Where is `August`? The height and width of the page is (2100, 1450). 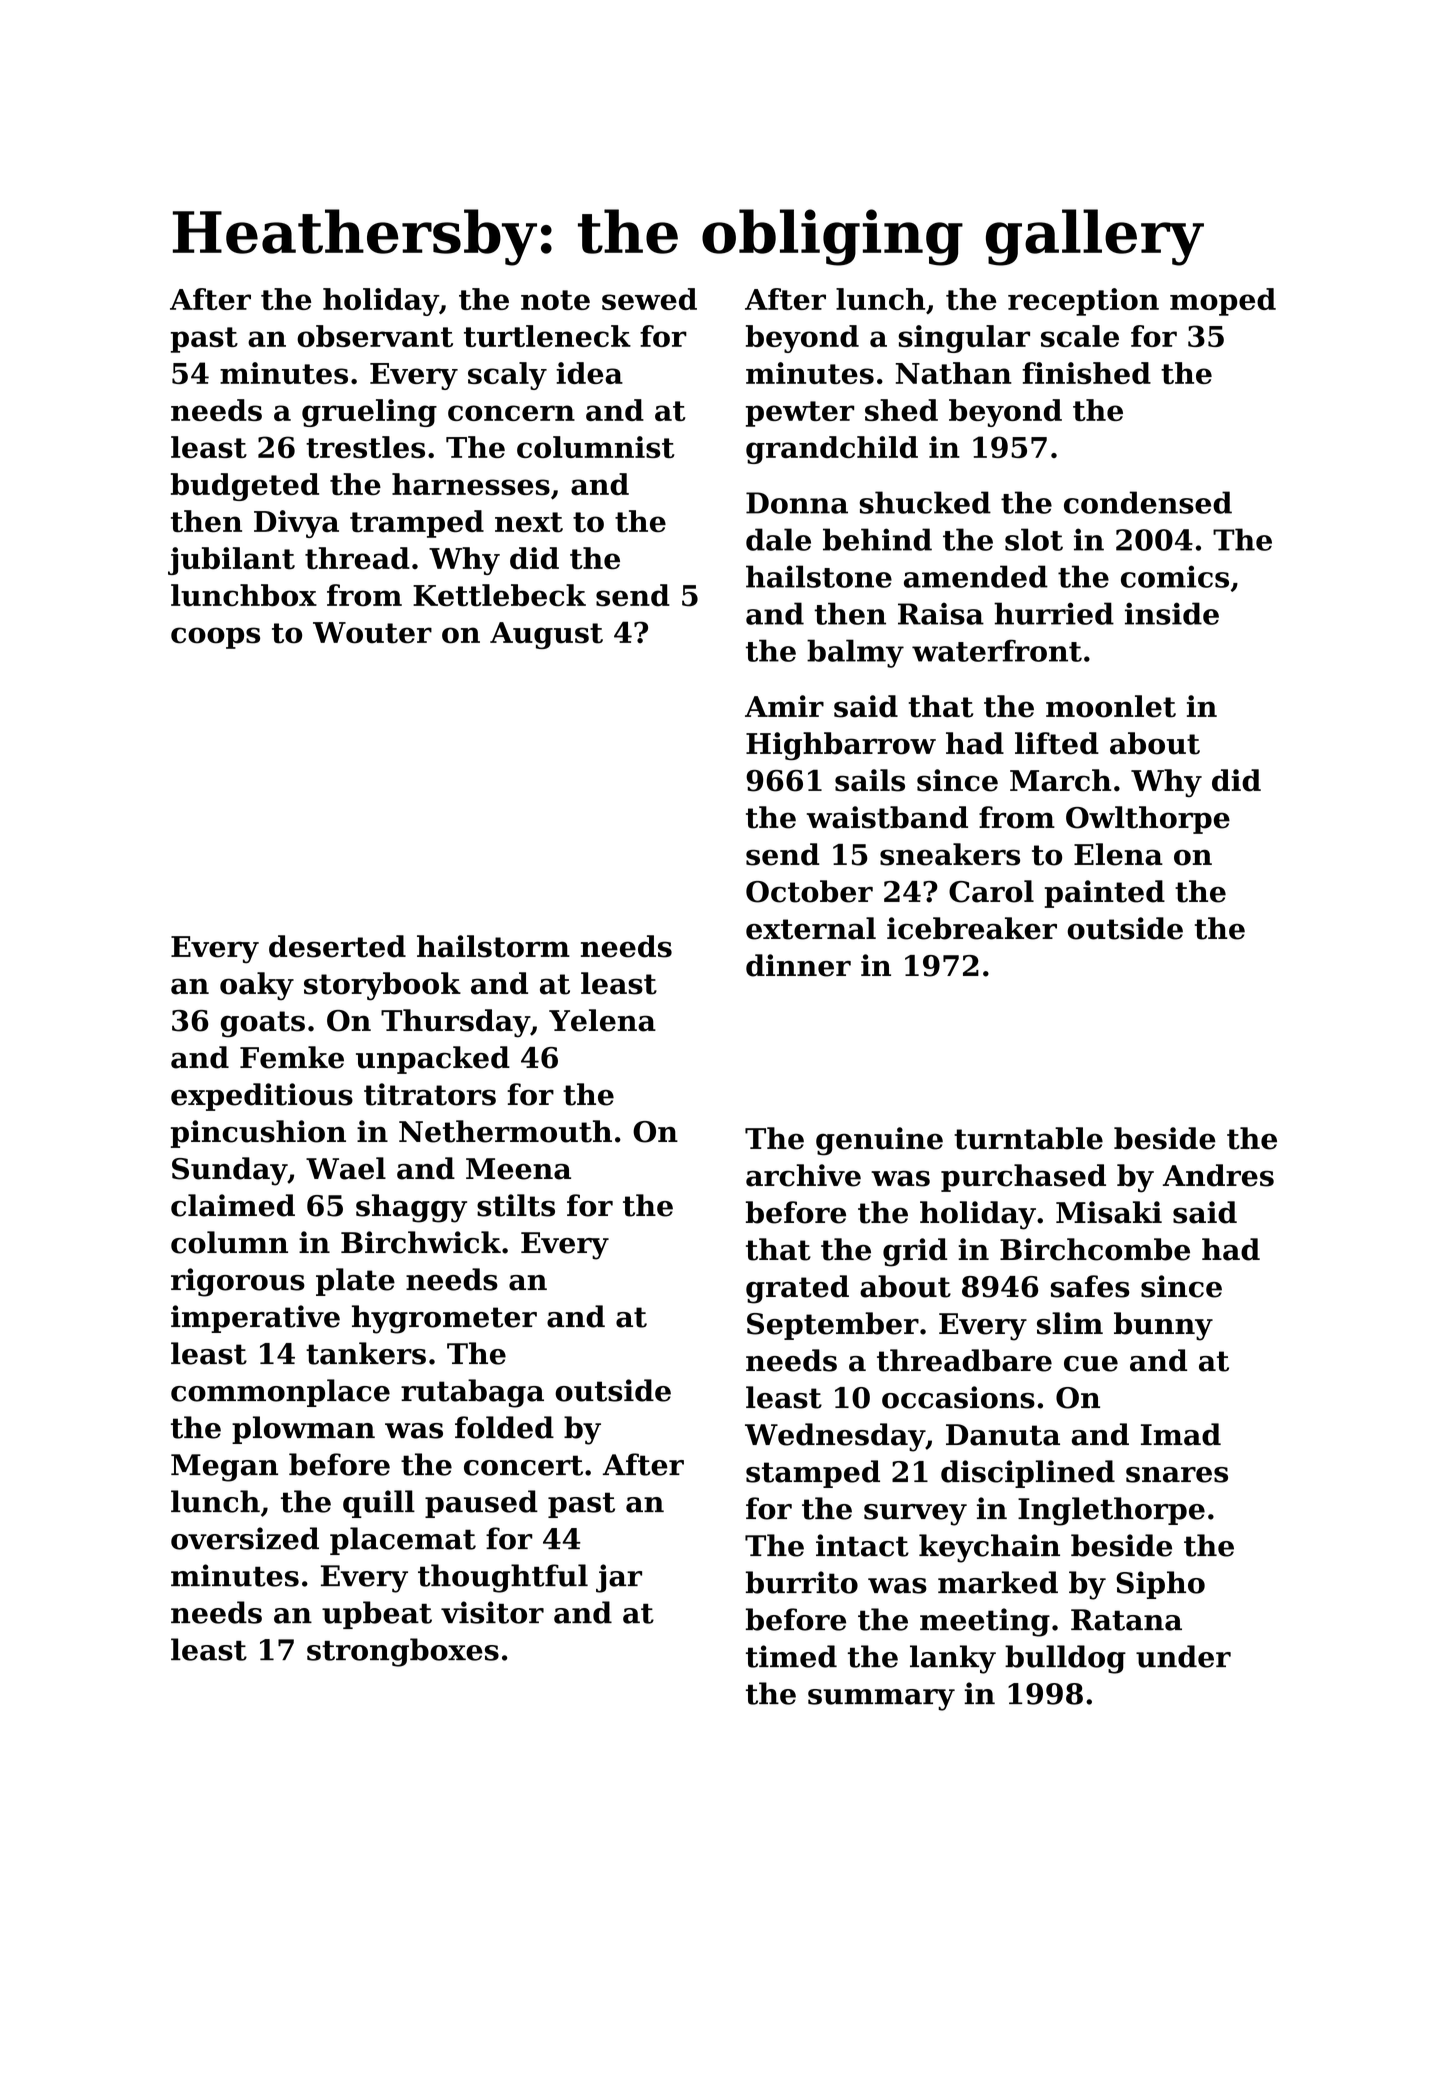 August is located at coordinates (546, 635).
